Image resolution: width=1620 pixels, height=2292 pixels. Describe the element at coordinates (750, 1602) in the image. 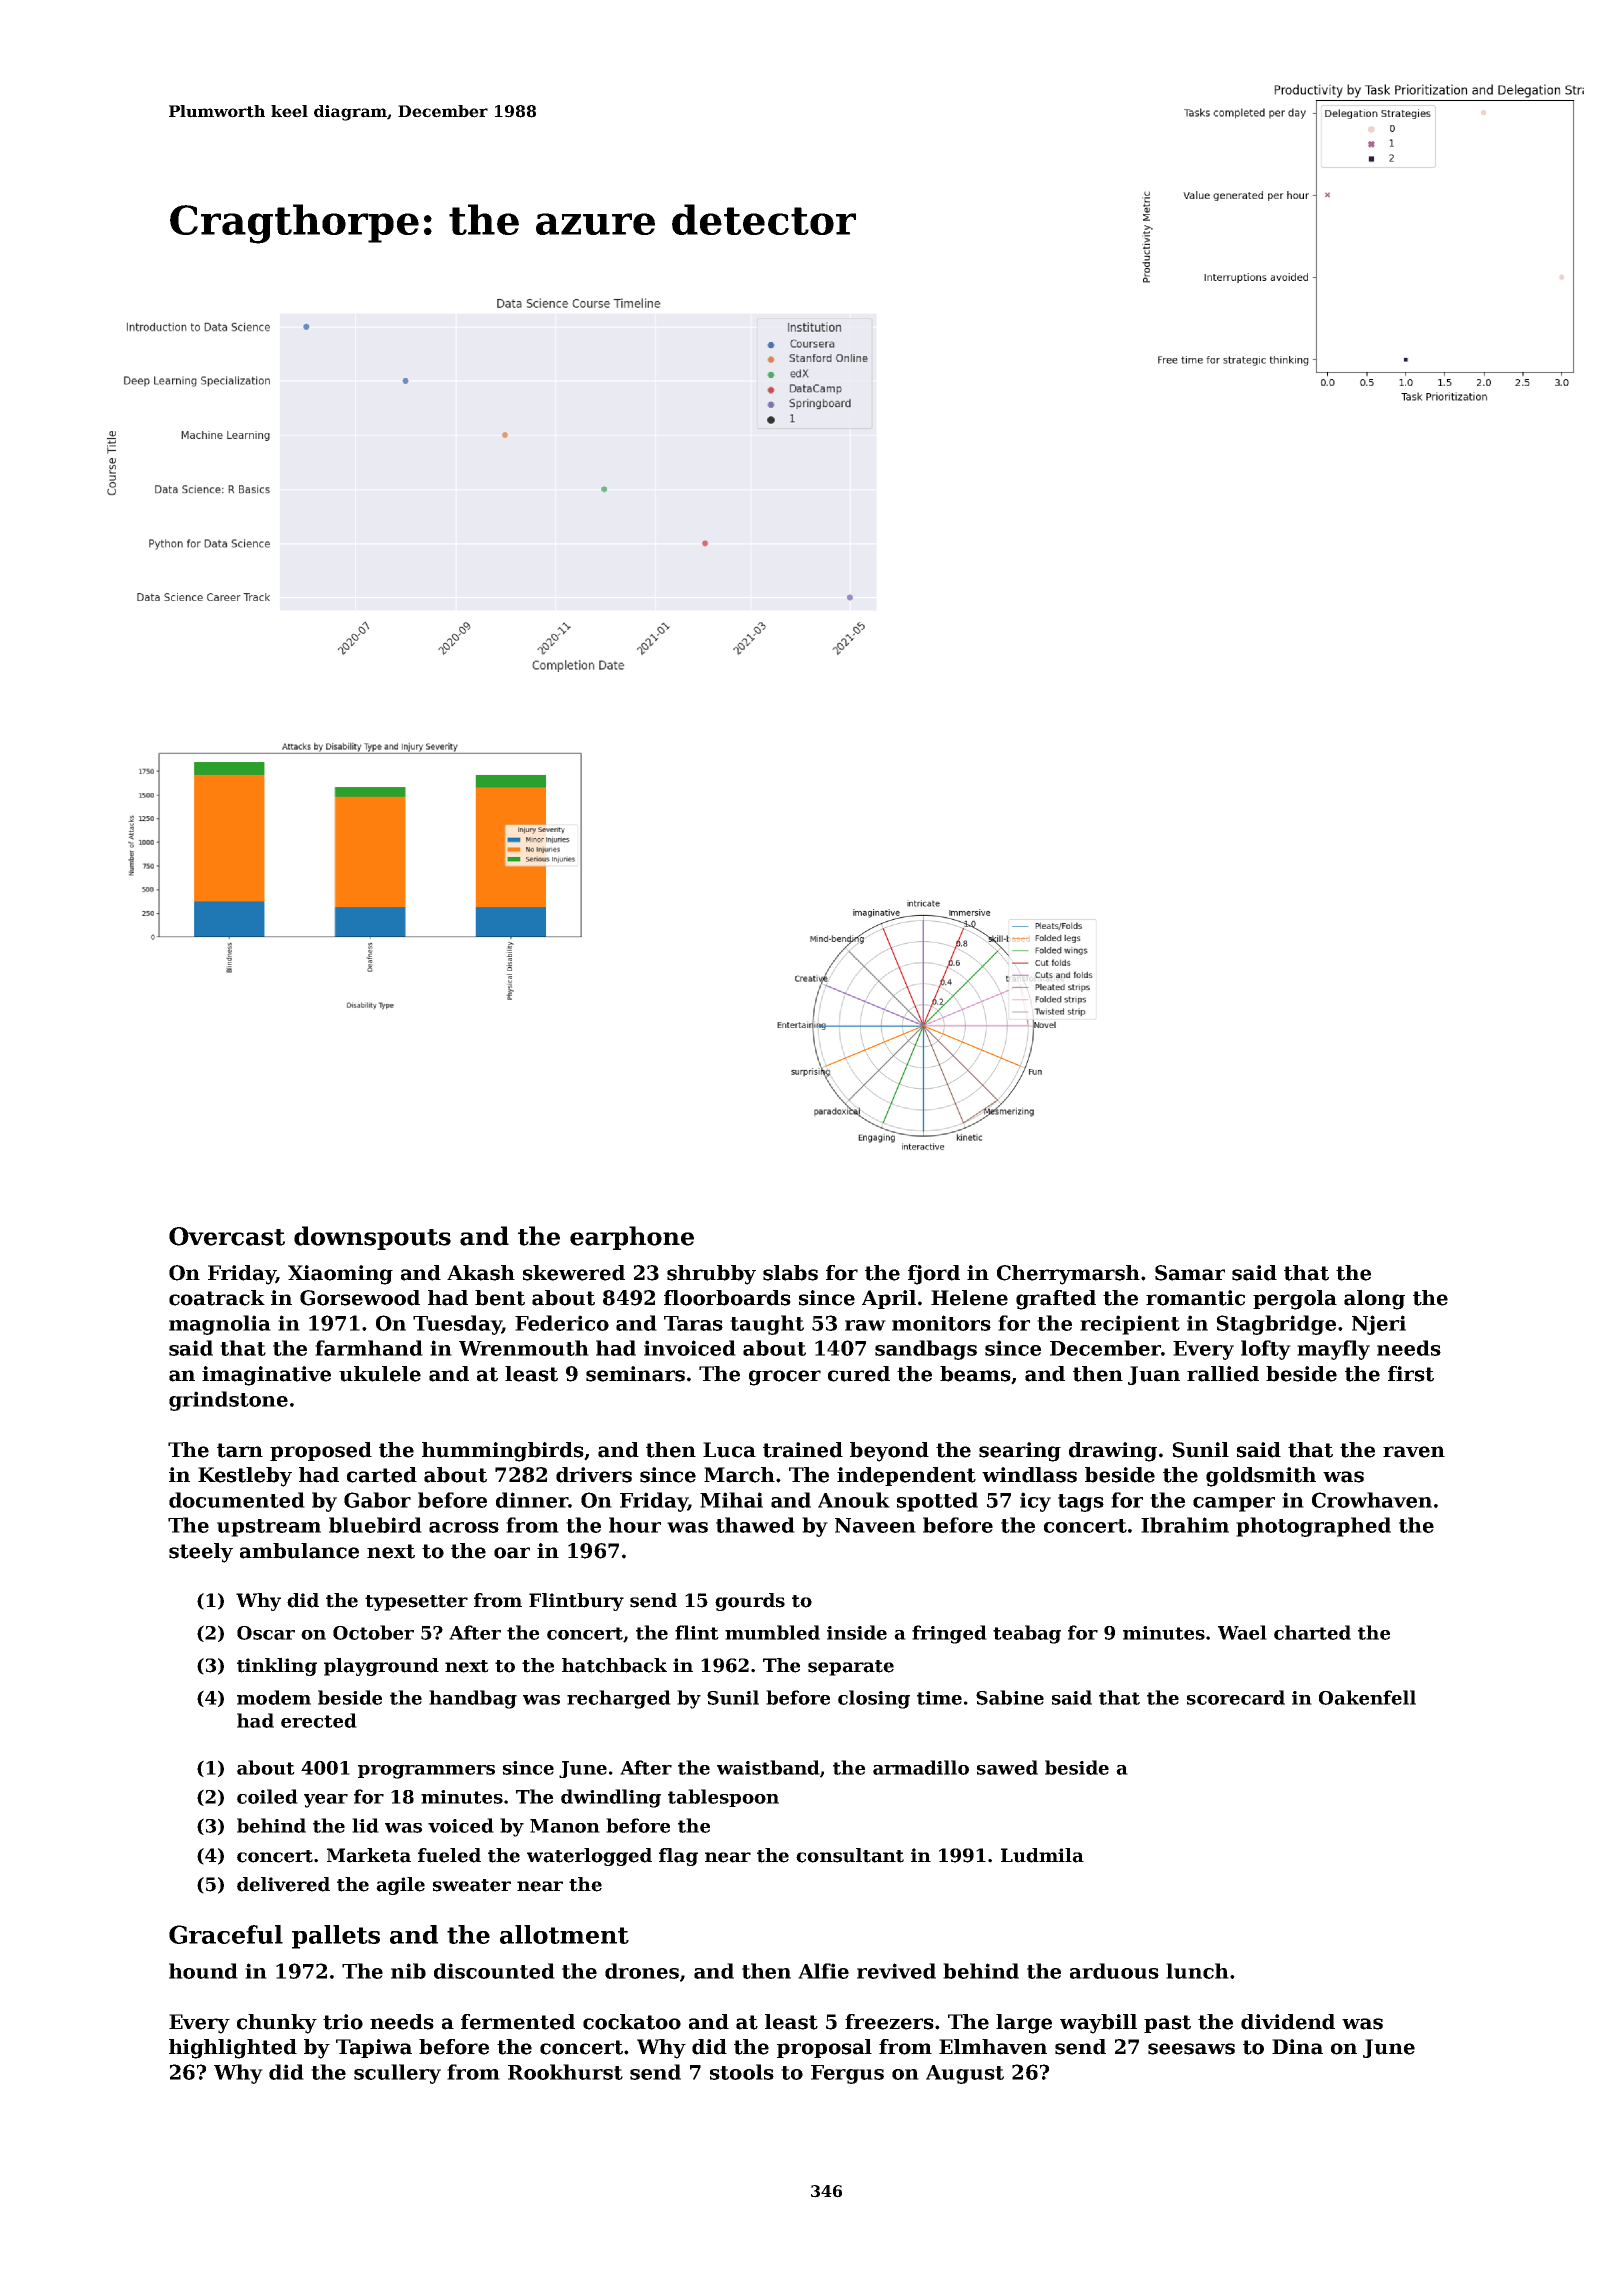

I see `gourds` at that location.
